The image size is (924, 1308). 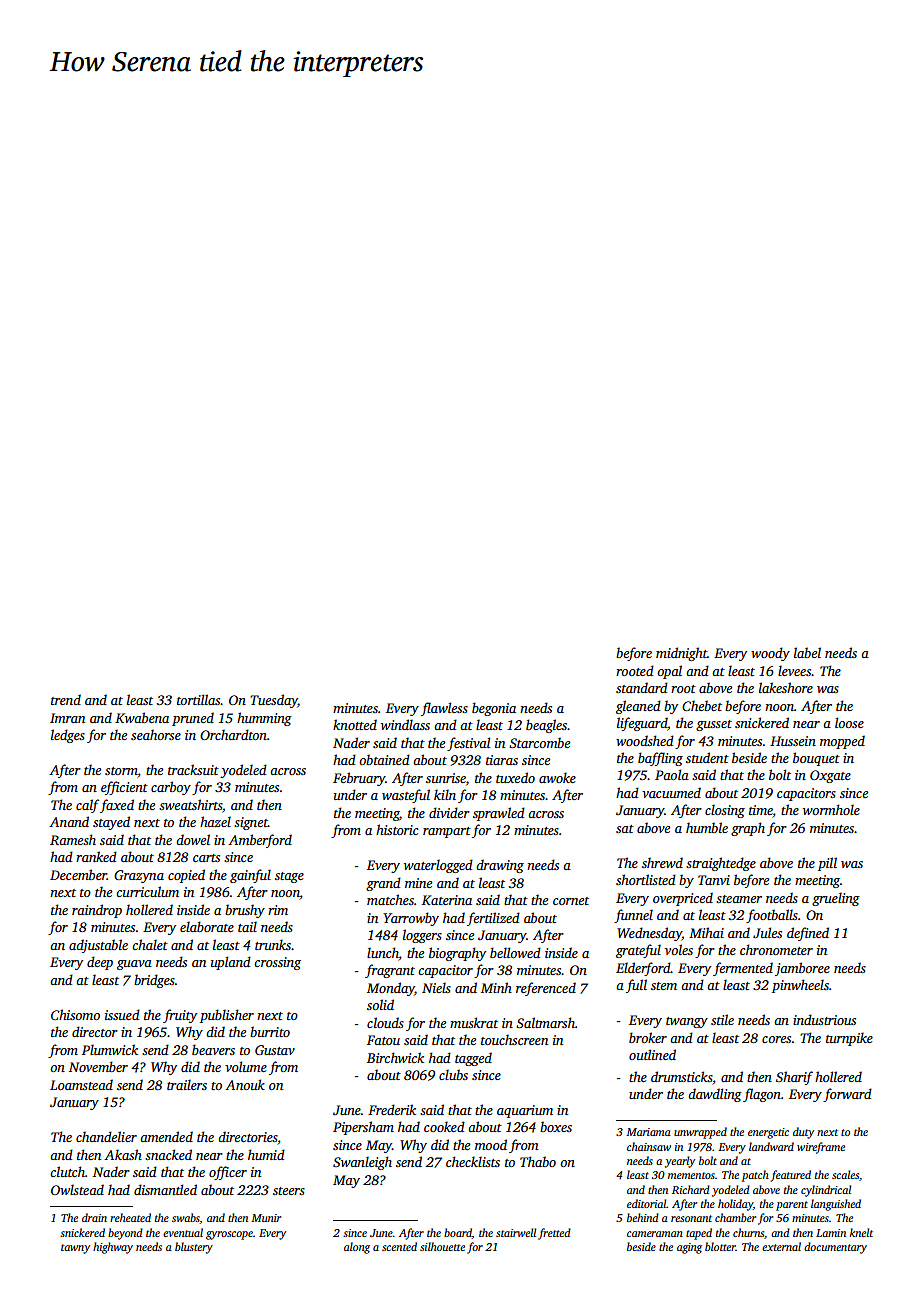 I want to click on flawless, so click(x=444, y=709).
